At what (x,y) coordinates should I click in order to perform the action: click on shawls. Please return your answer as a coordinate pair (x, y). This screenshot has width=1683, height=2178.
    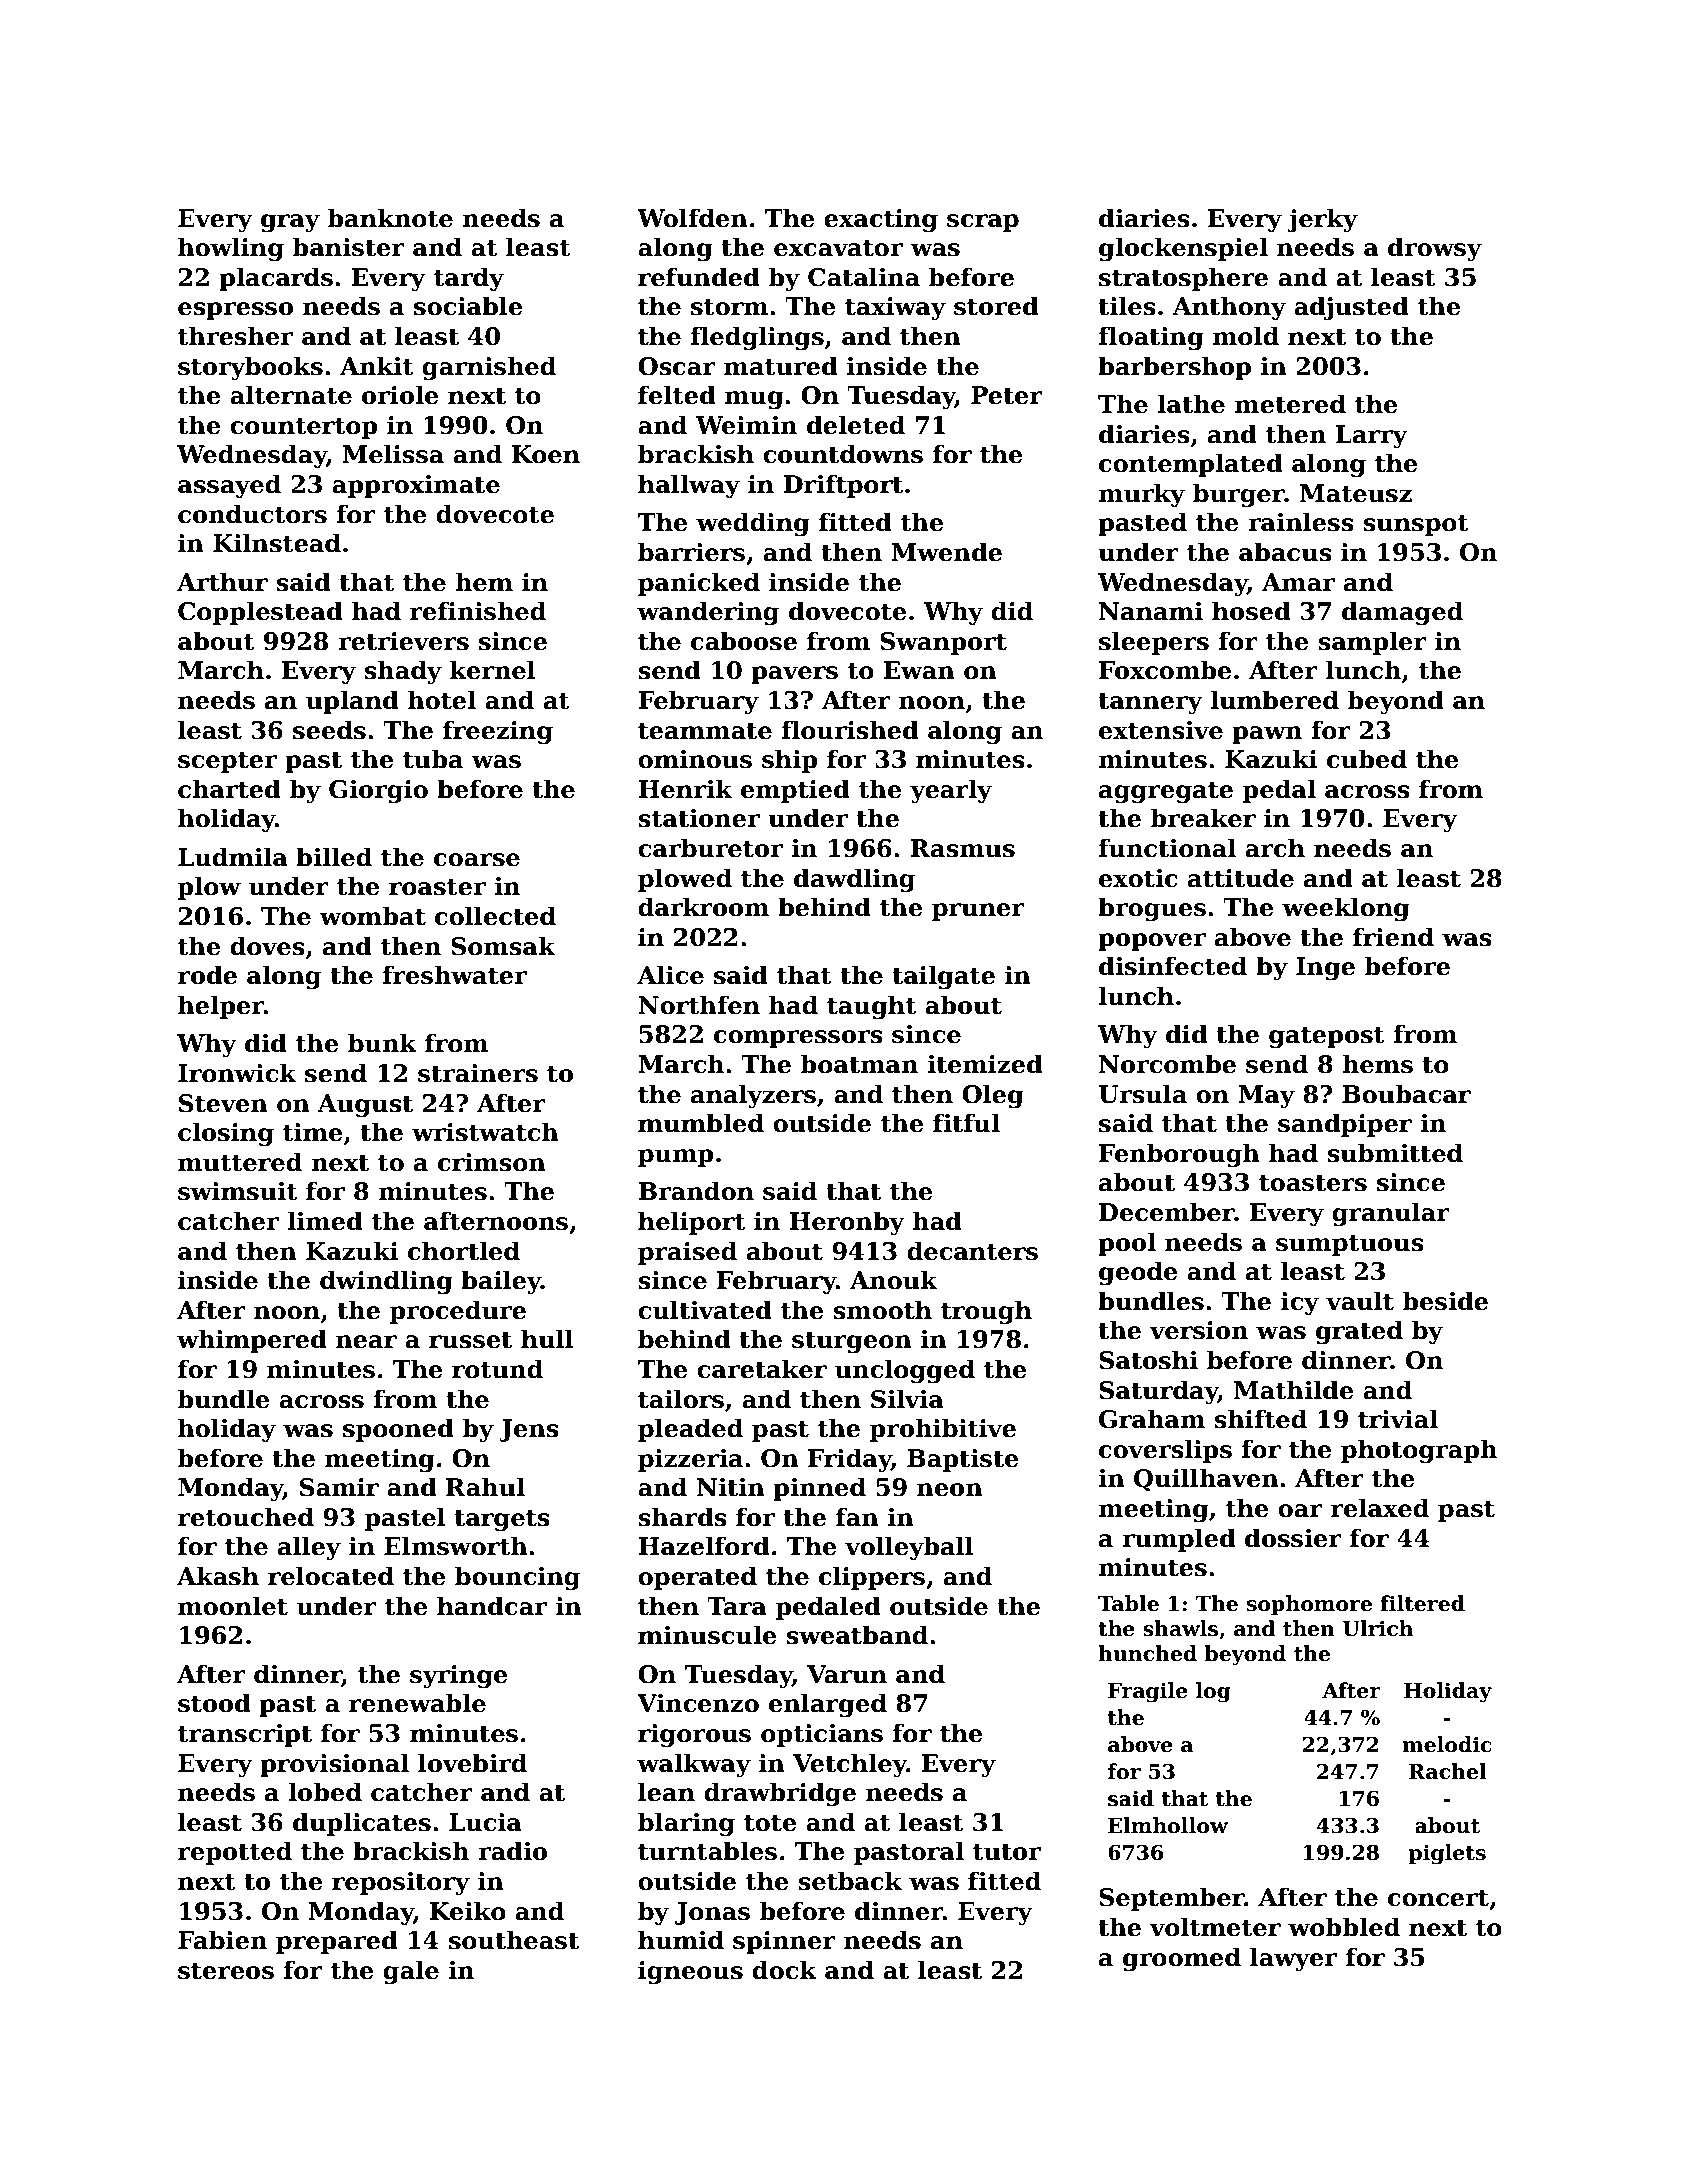
    Looking at the image, I should click on (1180, 1628).
